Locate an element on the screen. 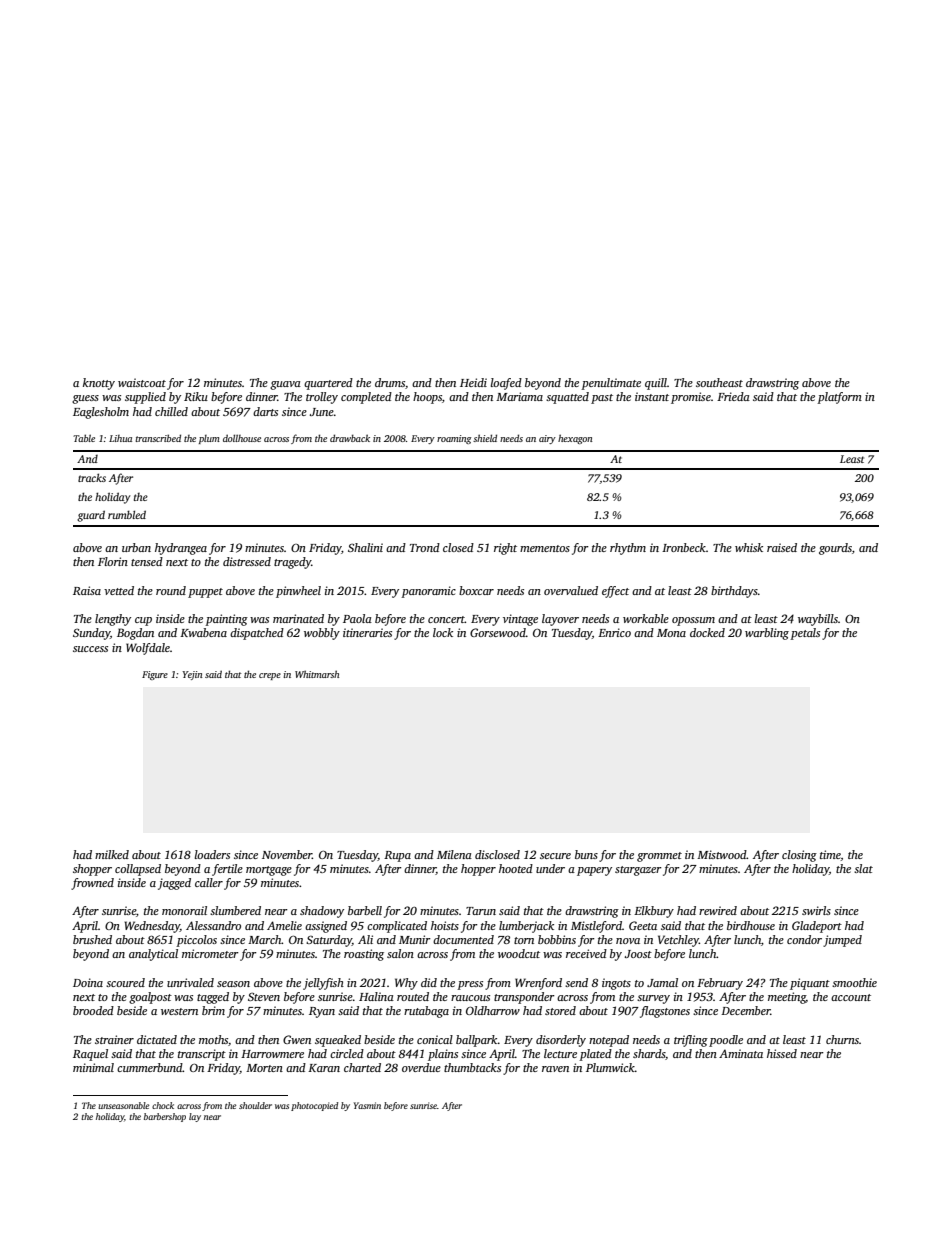 Image resolution: width=952 pixels, height=1233 pixels. loaders is located at coordinates (212, 854).
